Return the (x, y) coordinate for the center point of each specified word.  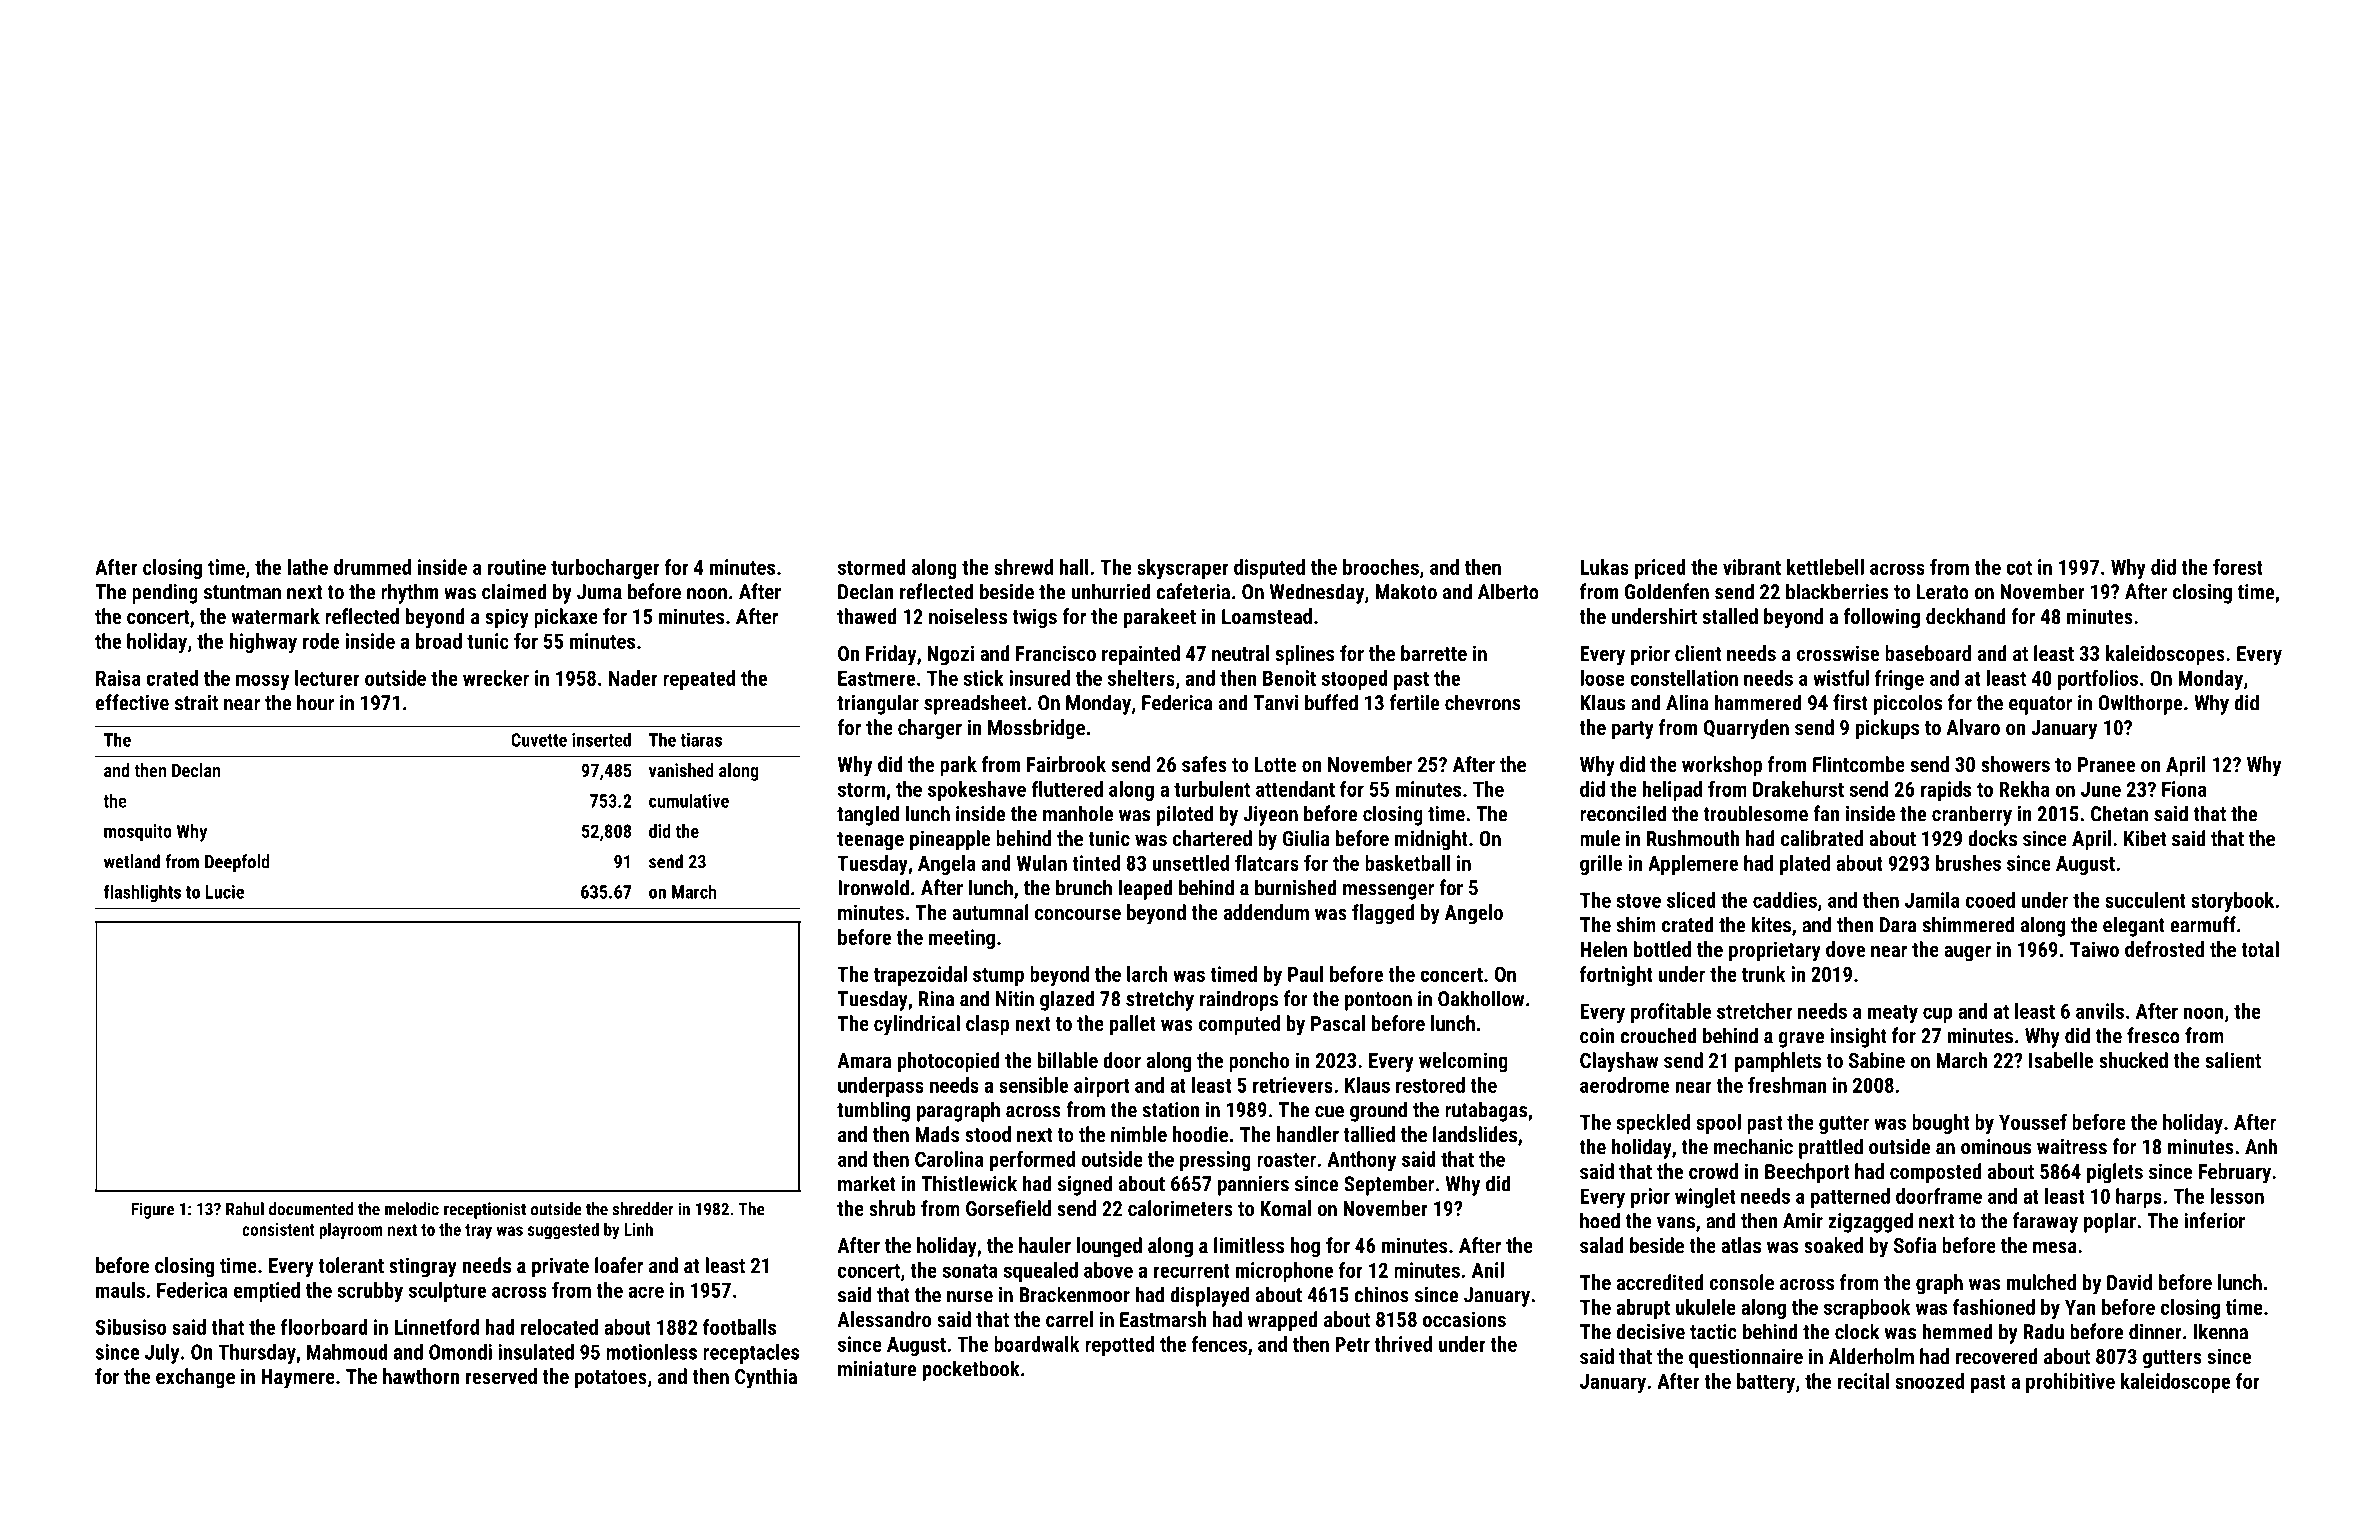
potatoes (611, 1379)
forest (2238, 567)
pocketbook (971, 1370)
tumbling (873, 1111)
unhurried (1111, 591)
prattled (1831, 1148)
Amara (864, 1060)
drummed (372, 567)
